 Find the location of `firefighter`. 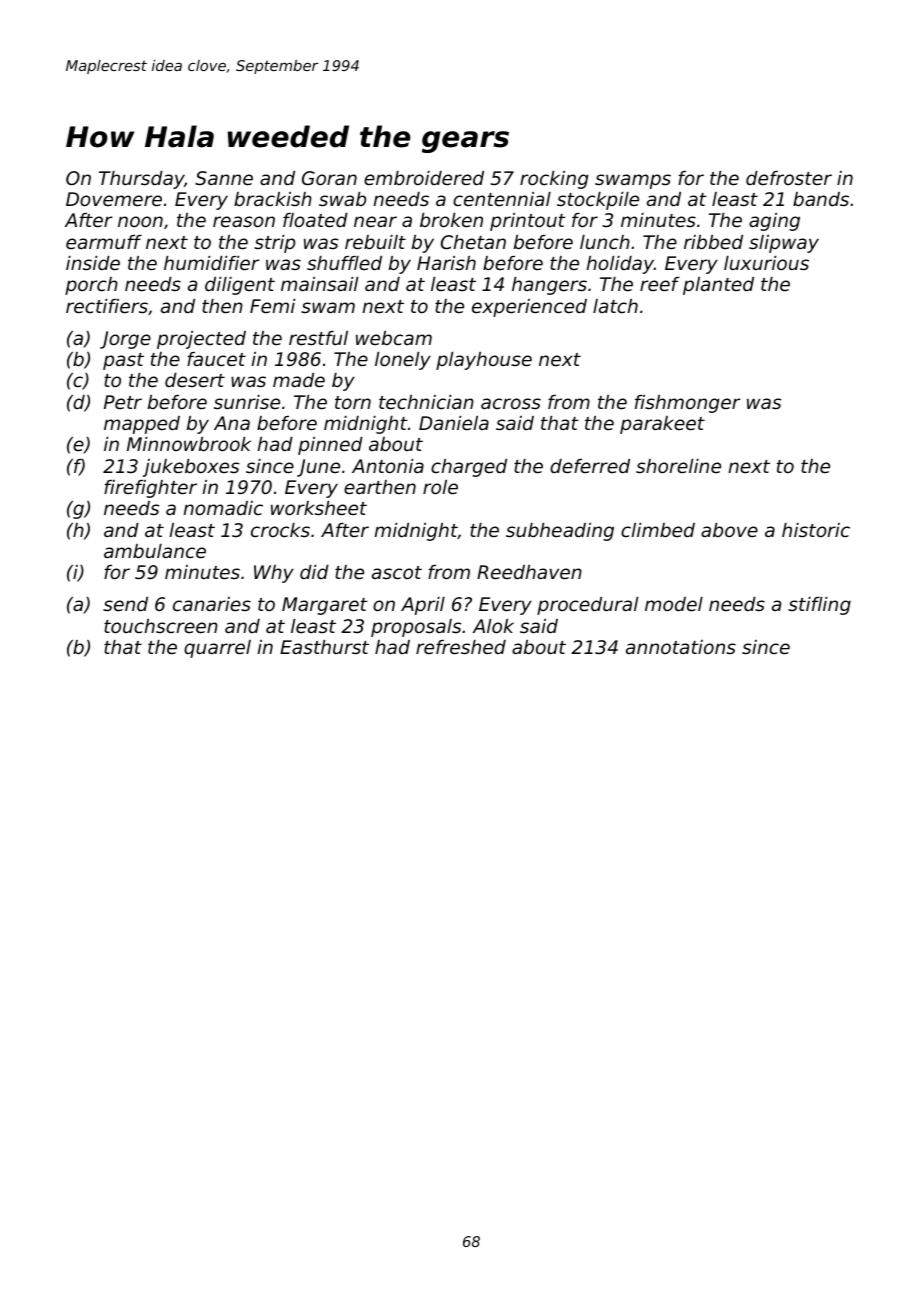

firefighter is located at coordinates (150, 489).
